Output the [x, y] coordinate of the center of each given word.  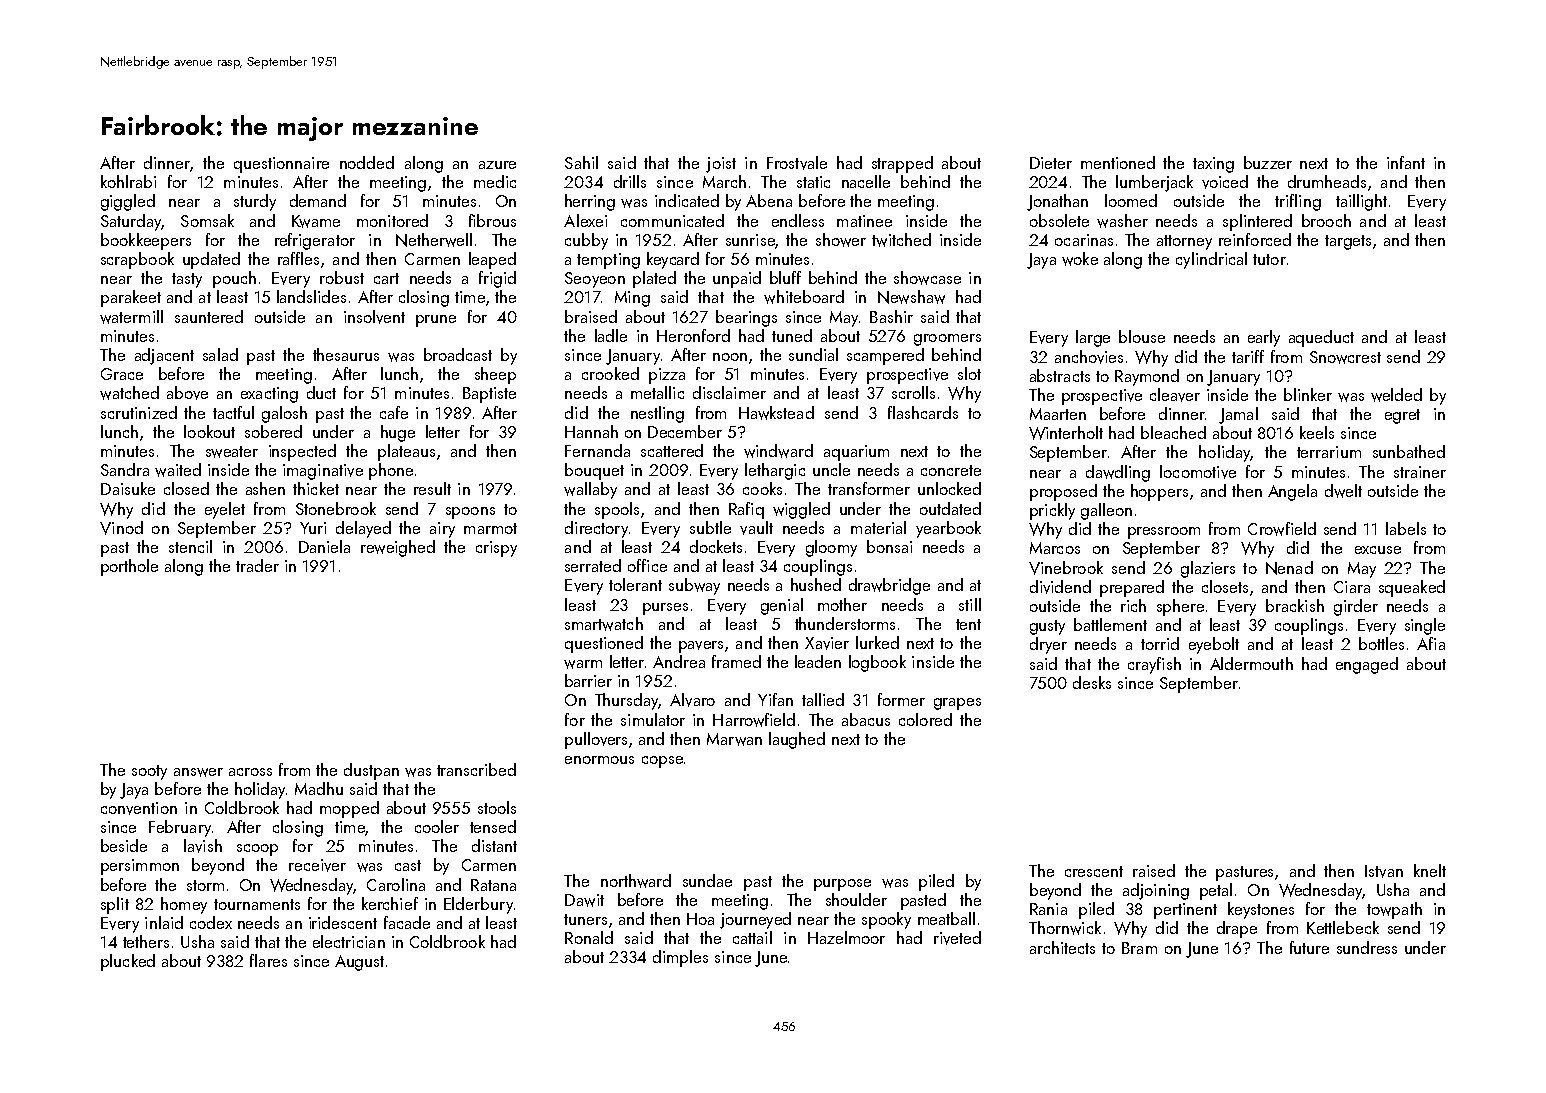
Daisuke [128, 488]
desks [1092, 682]
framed [736, 661]
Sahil [581, 162]
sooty [149, 772]
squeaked [1412, 588]
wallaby [590, 490]
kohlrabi [128, 181]
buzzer [1268, 162]
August [359, 963]
